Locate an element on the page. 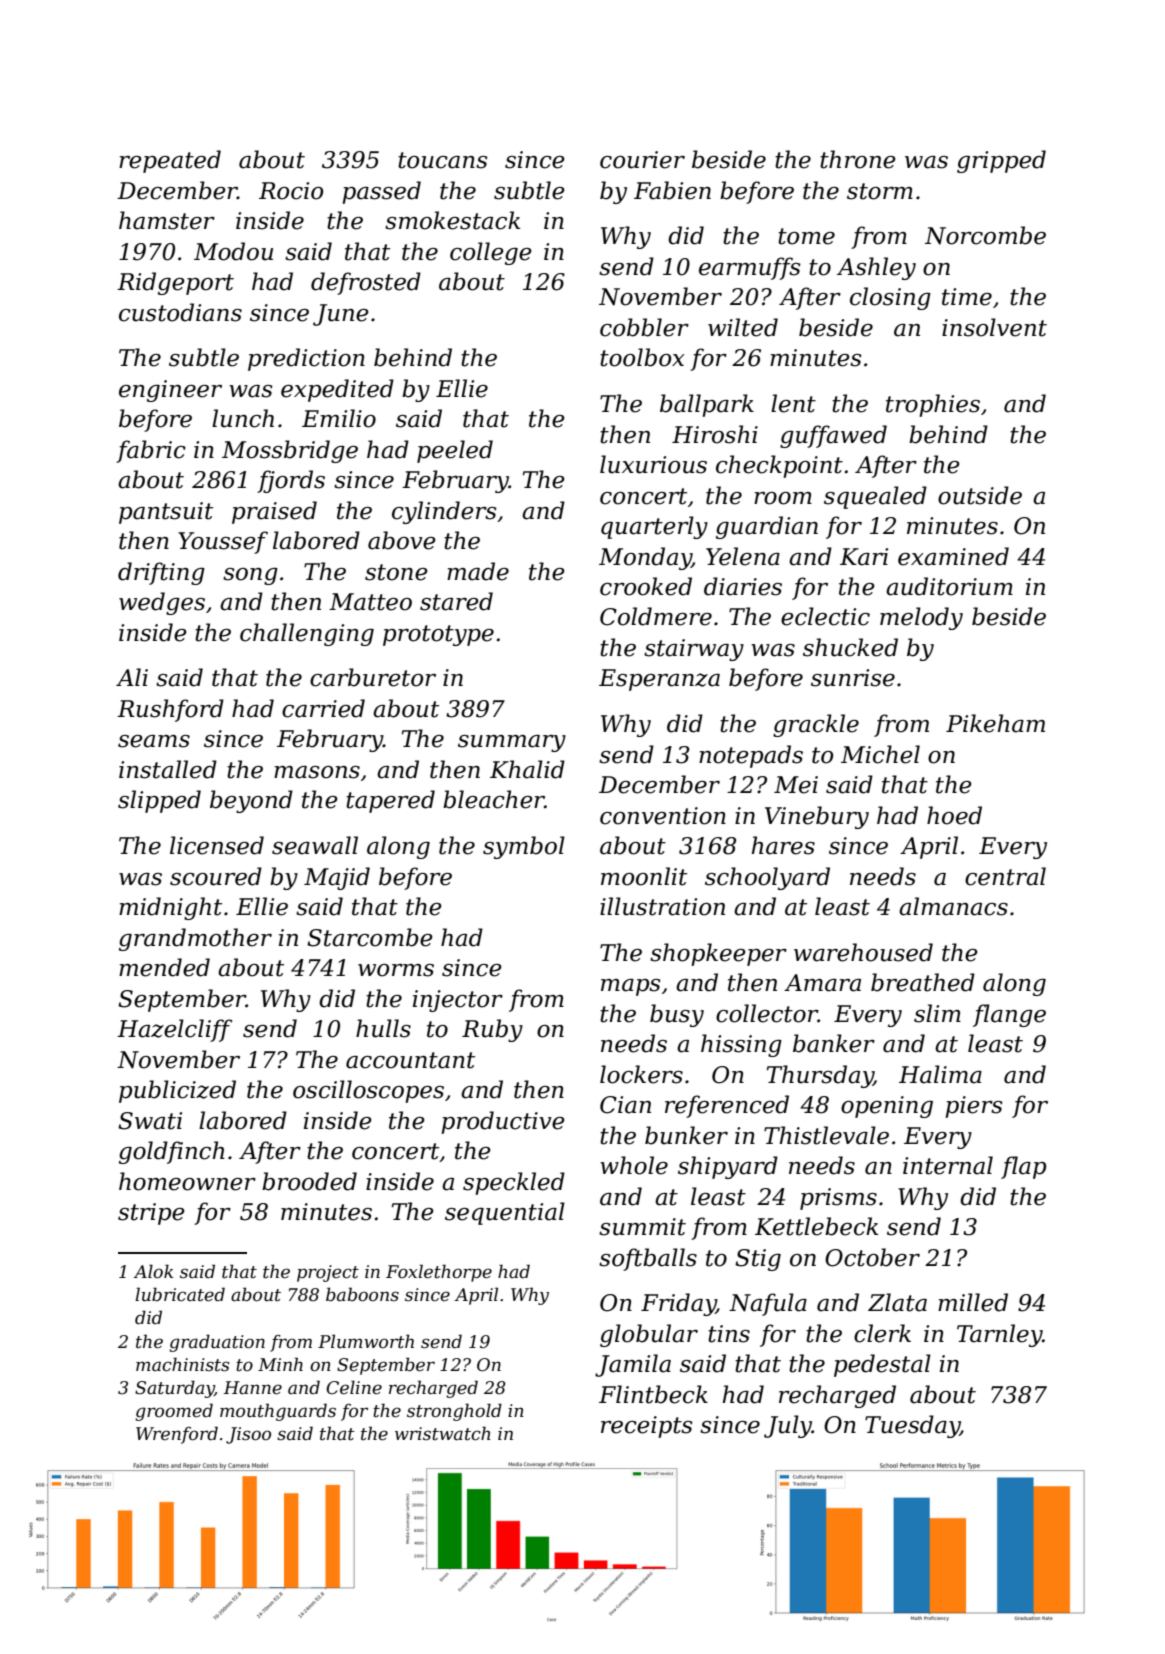 This image has height=1654, width=1165. Jamila is located at coordinates (633, 1365).
